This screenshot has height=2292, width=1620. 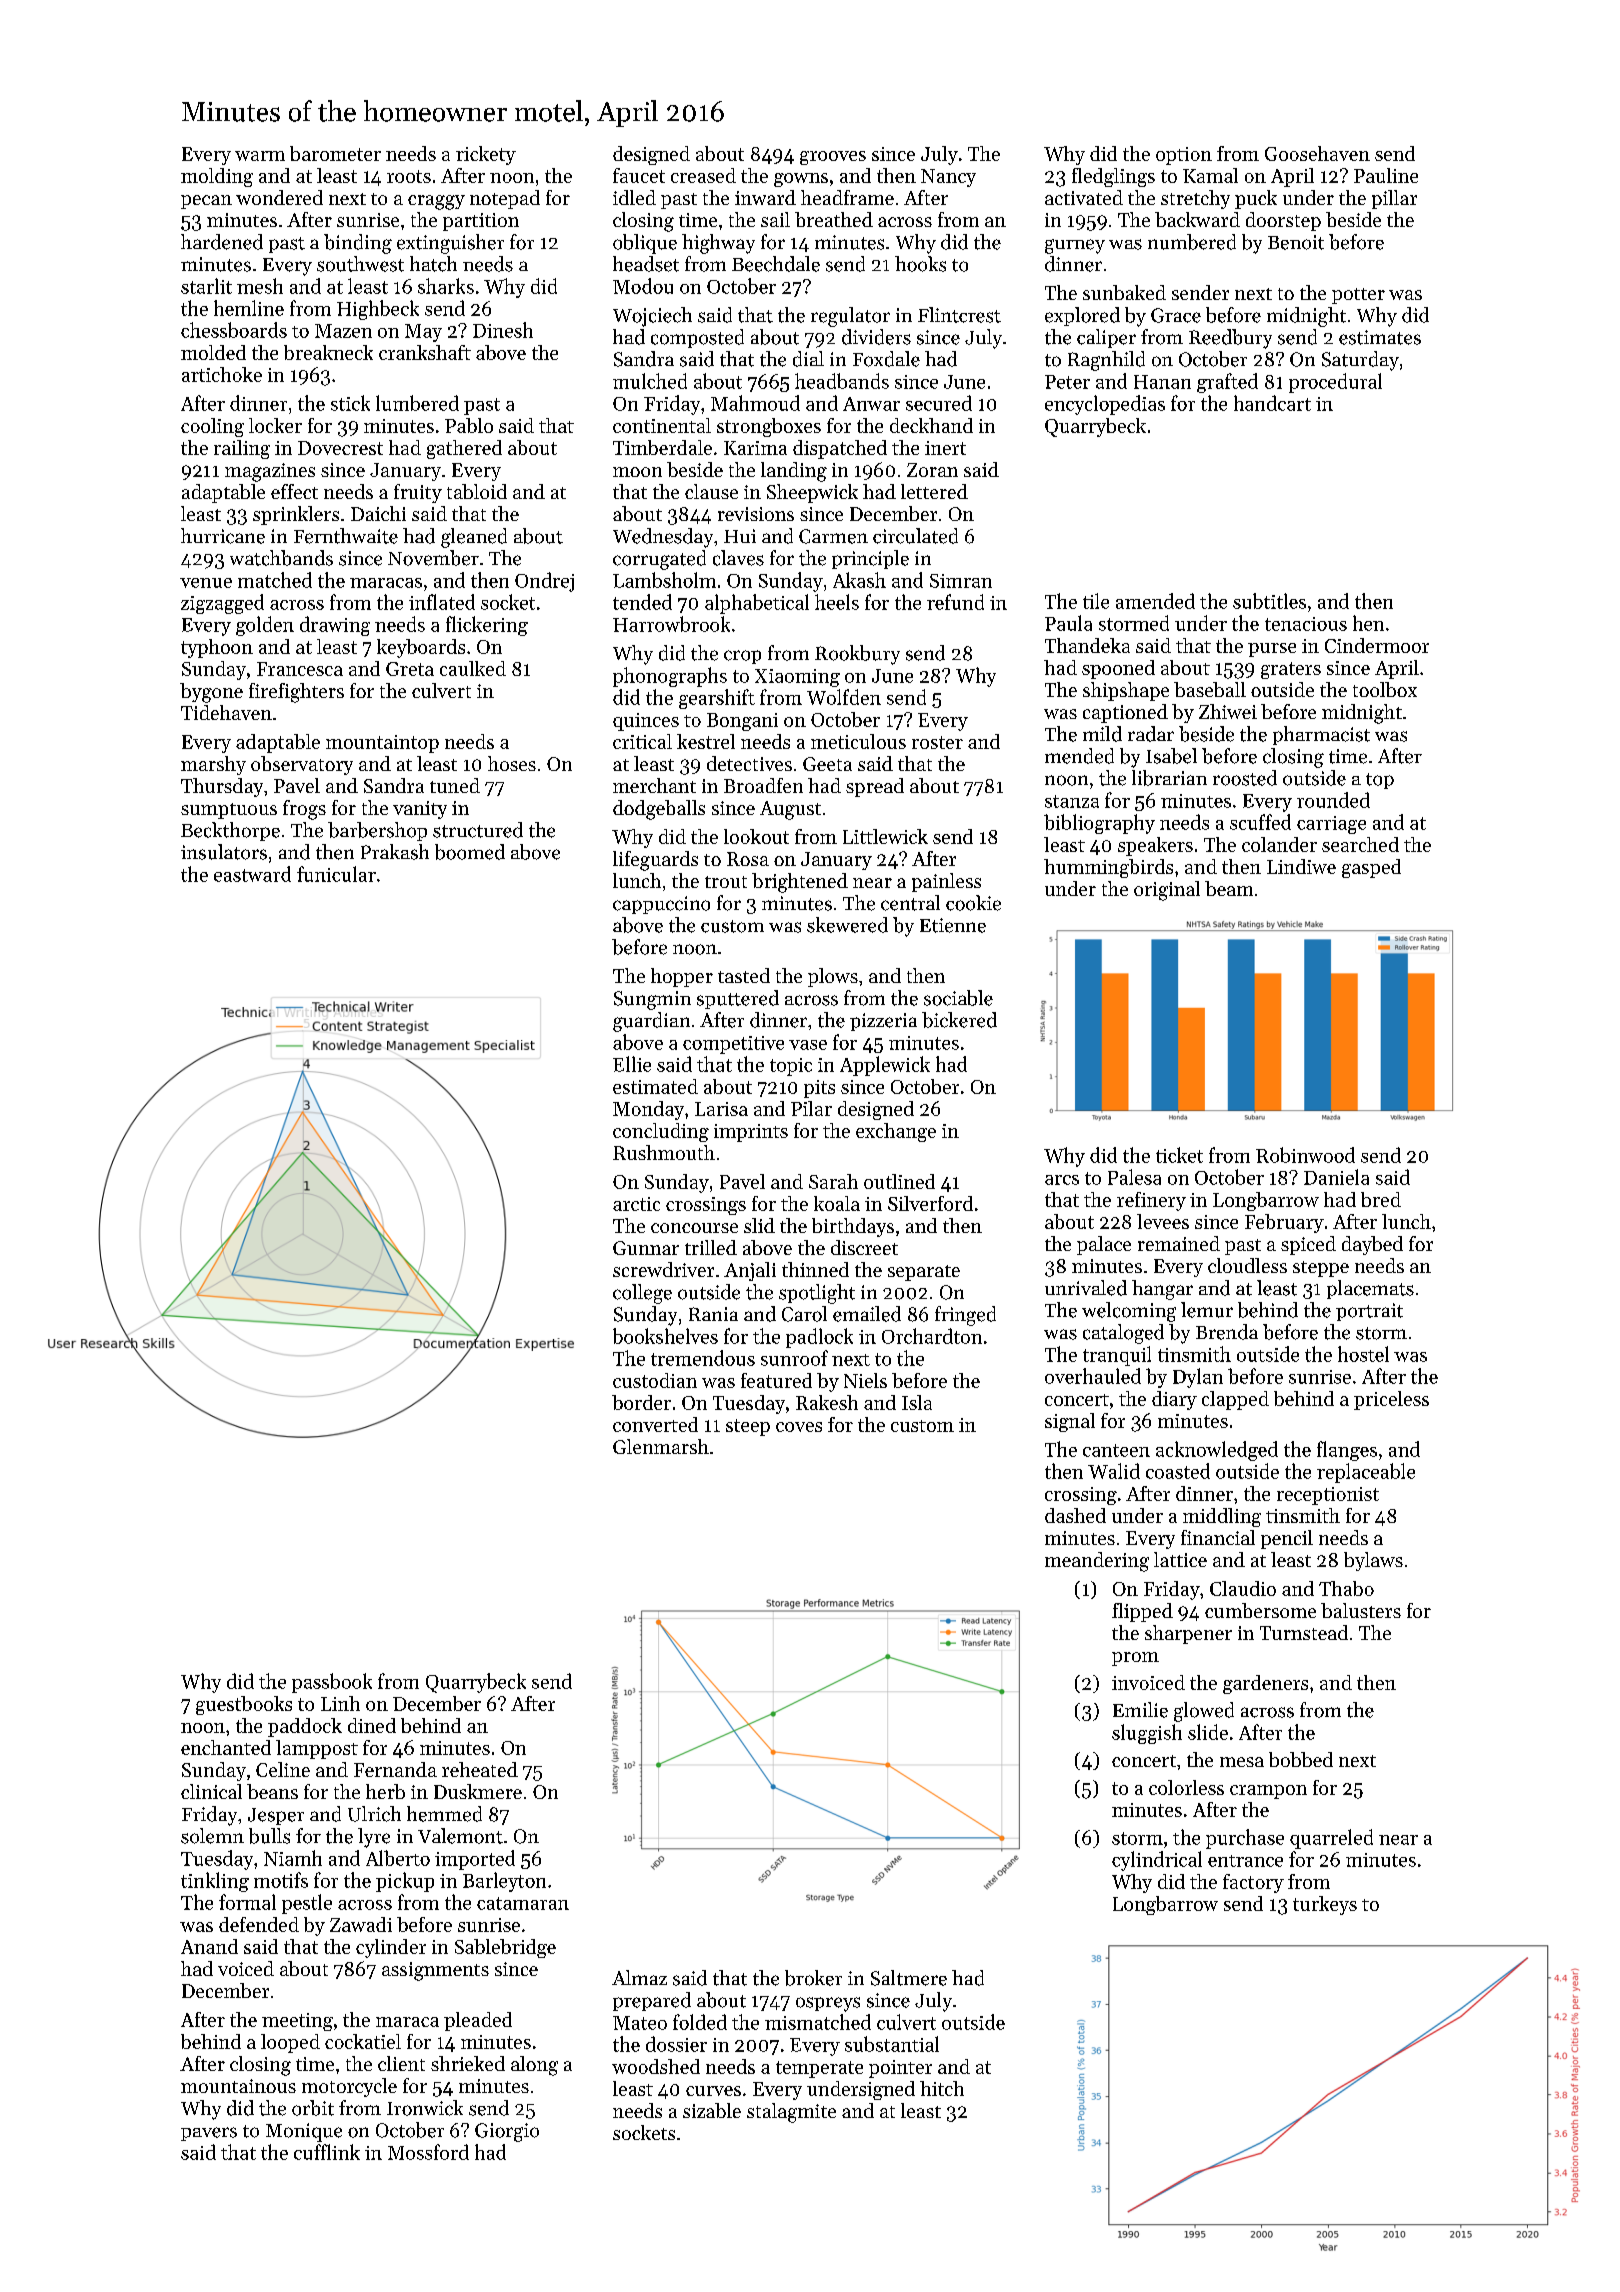 I want to click on boomed, so click(x=470, y=852).
